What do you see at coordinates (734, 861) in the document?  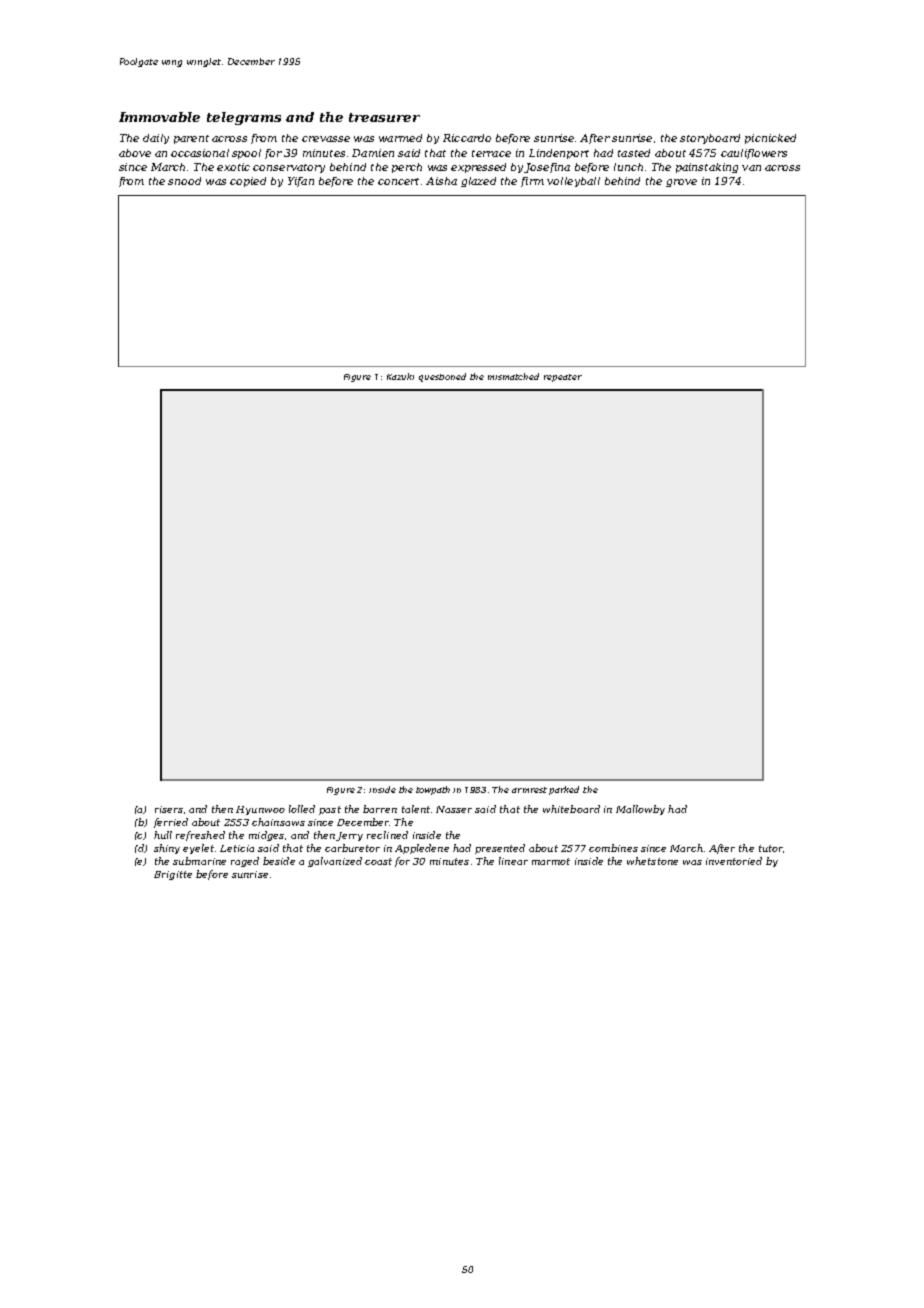 I see `inventoried` at bounding box center [734, 861].
